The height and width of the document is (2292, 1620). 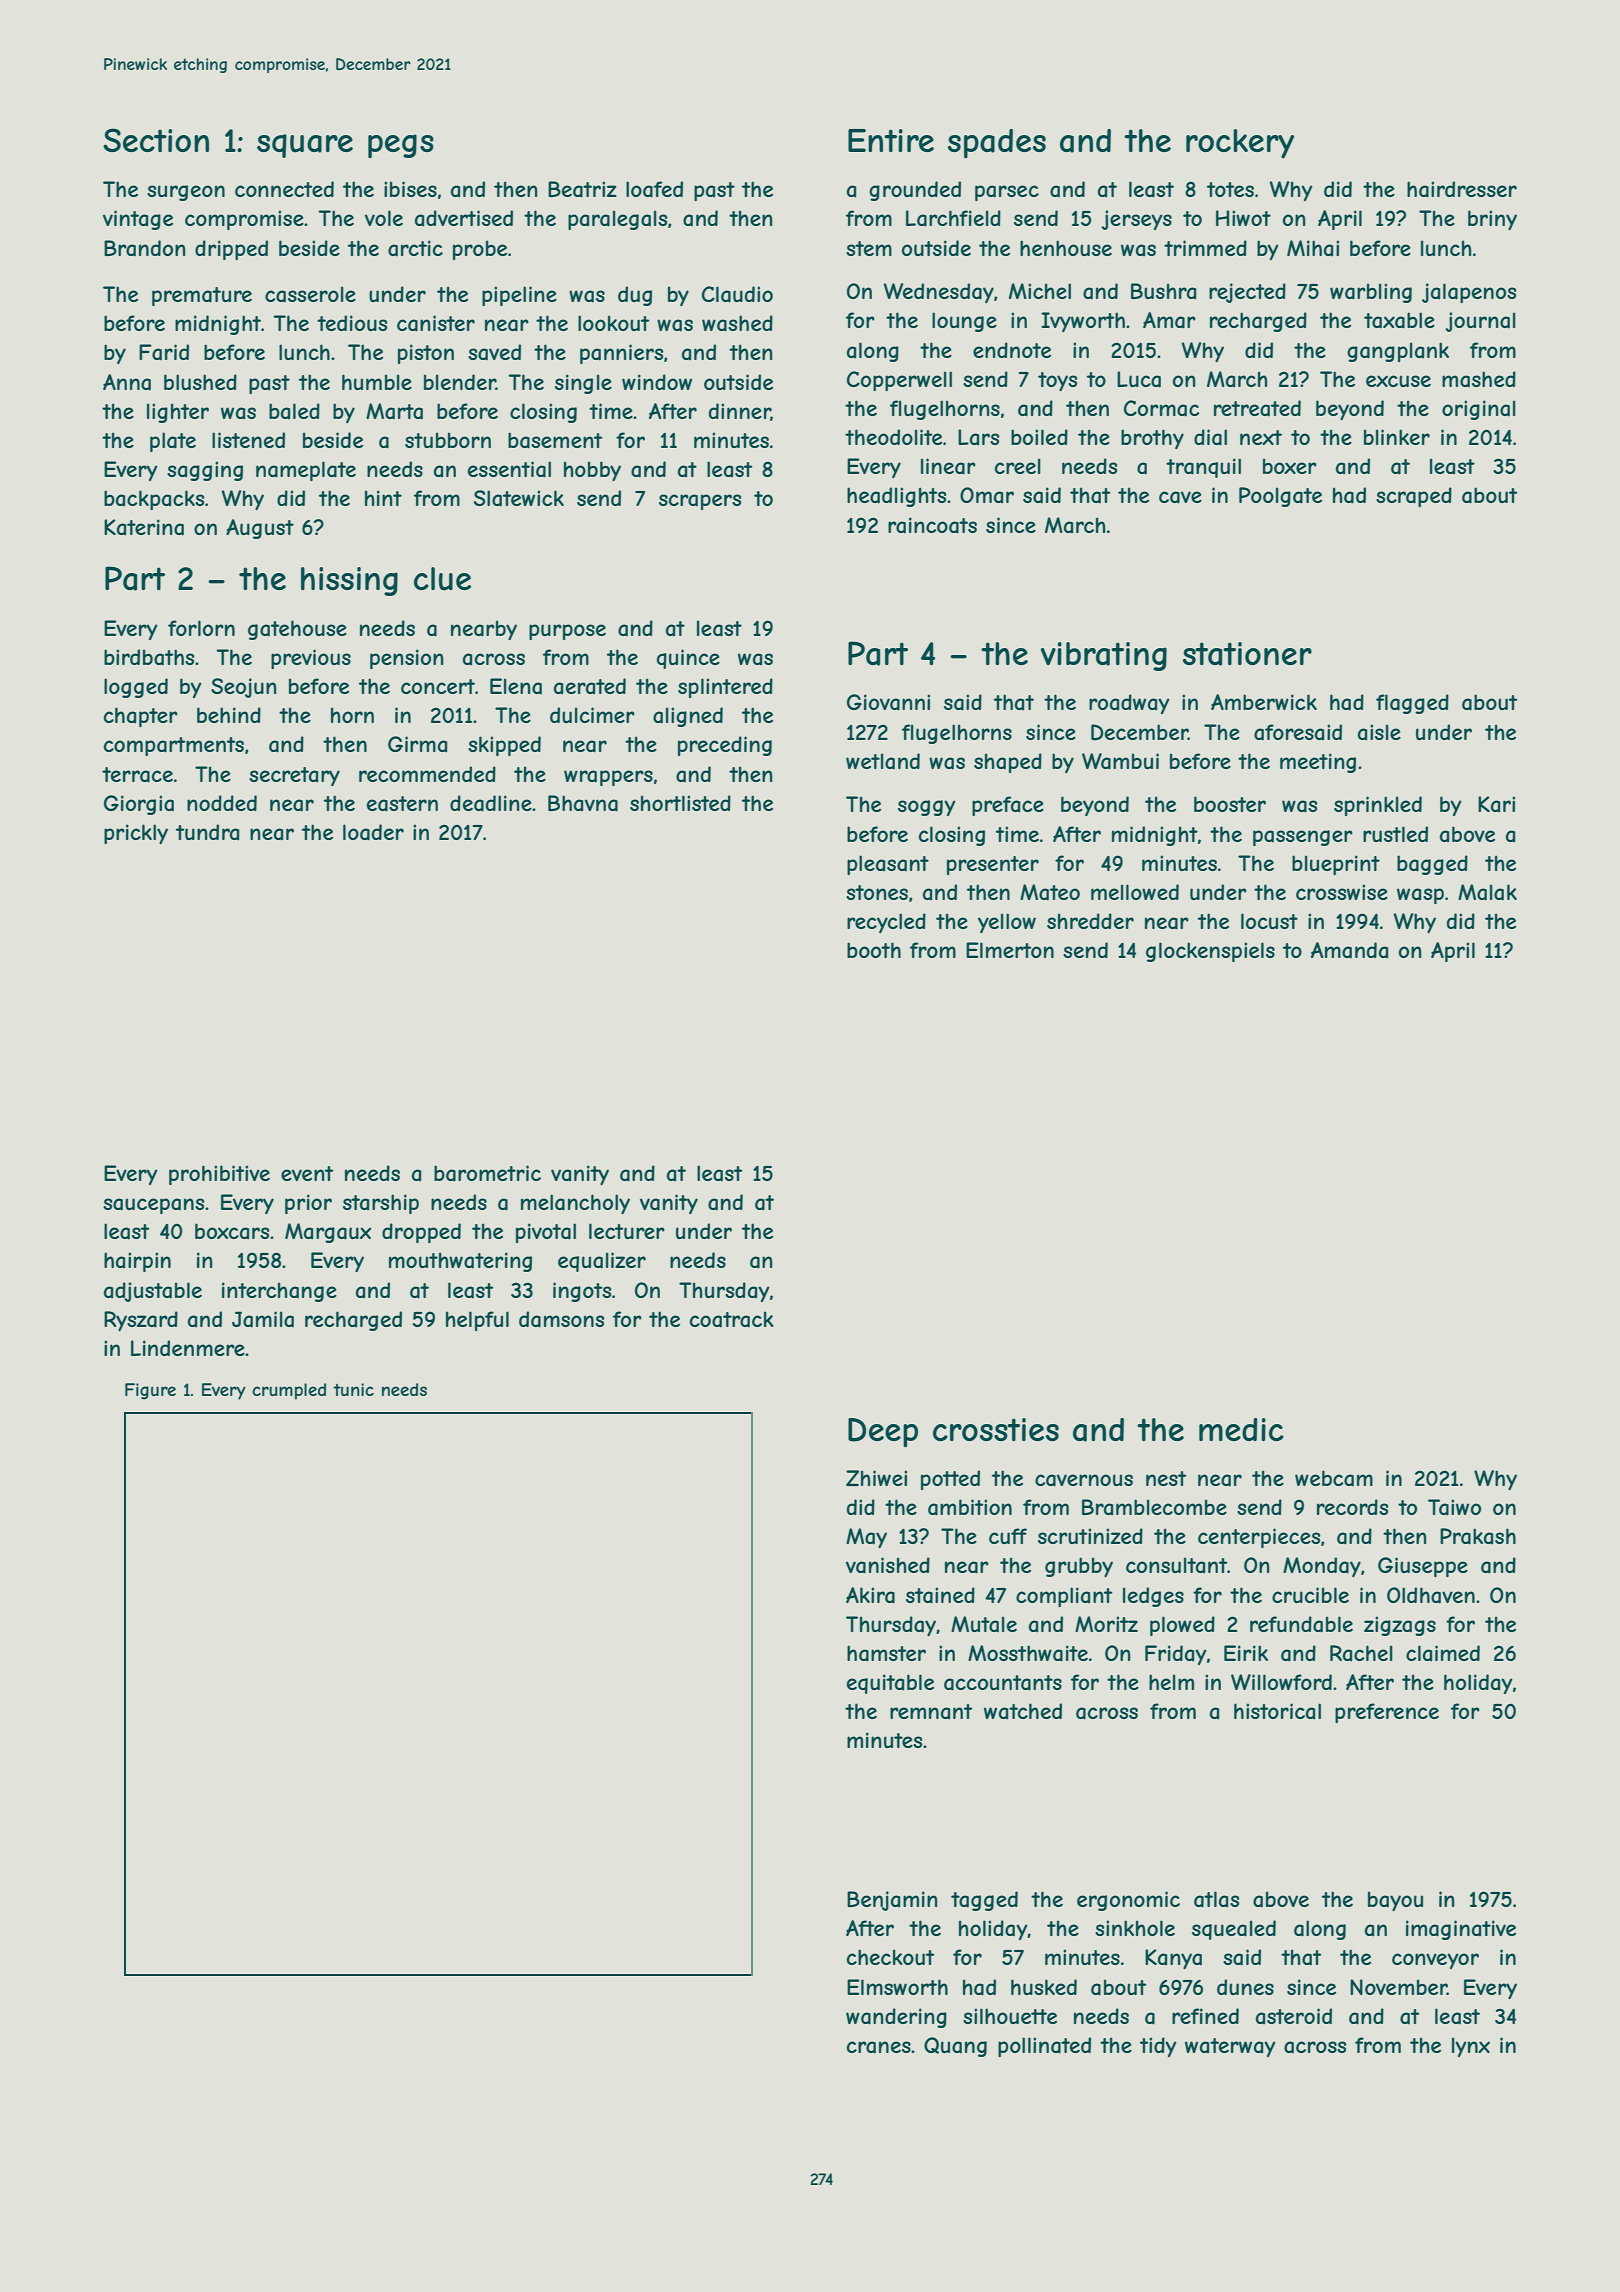 What do you see at coordinates (1230, 804) in the document?
I see `booster` at bounding box center [1230, 804].
